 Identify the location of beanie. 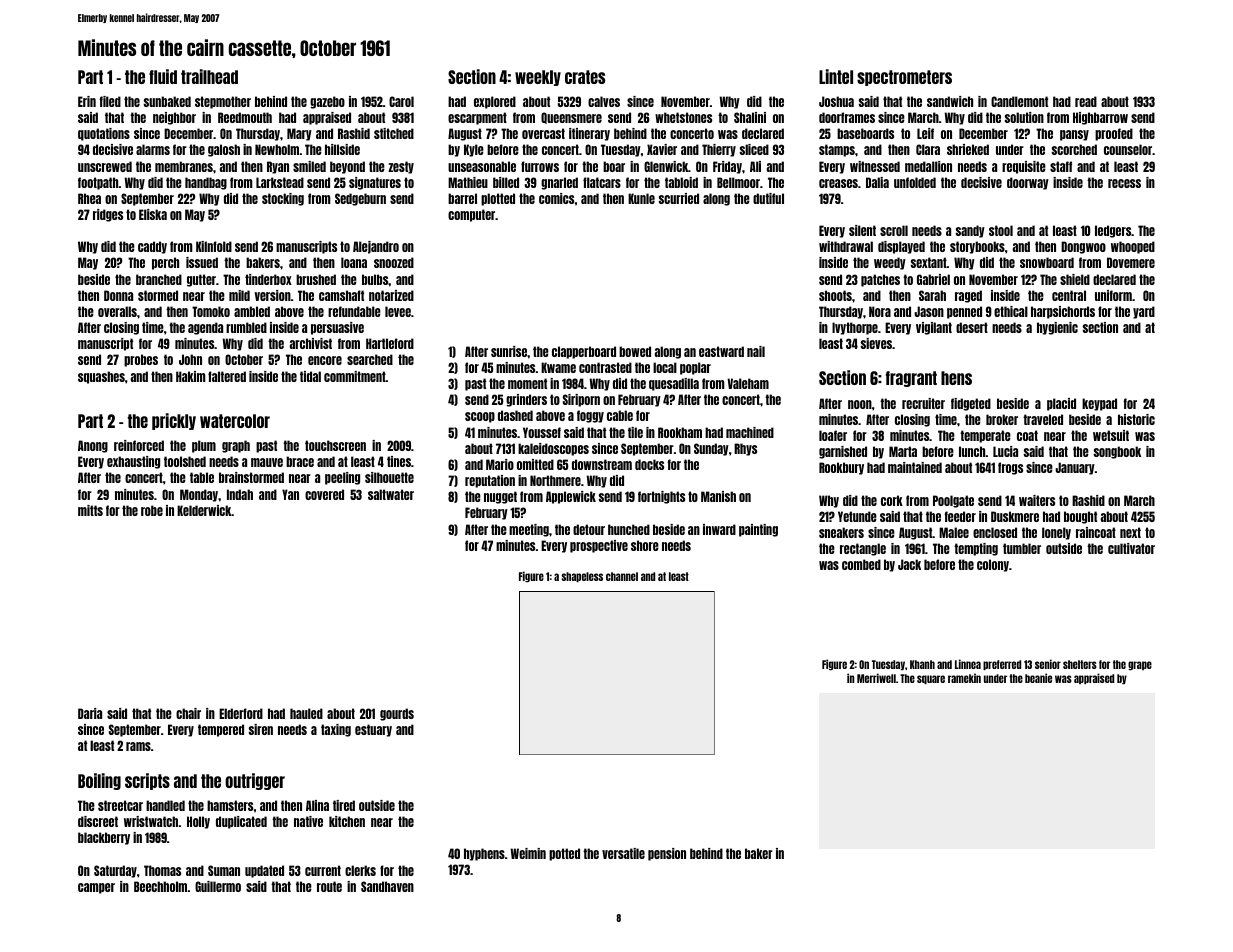
(1038, 678).
